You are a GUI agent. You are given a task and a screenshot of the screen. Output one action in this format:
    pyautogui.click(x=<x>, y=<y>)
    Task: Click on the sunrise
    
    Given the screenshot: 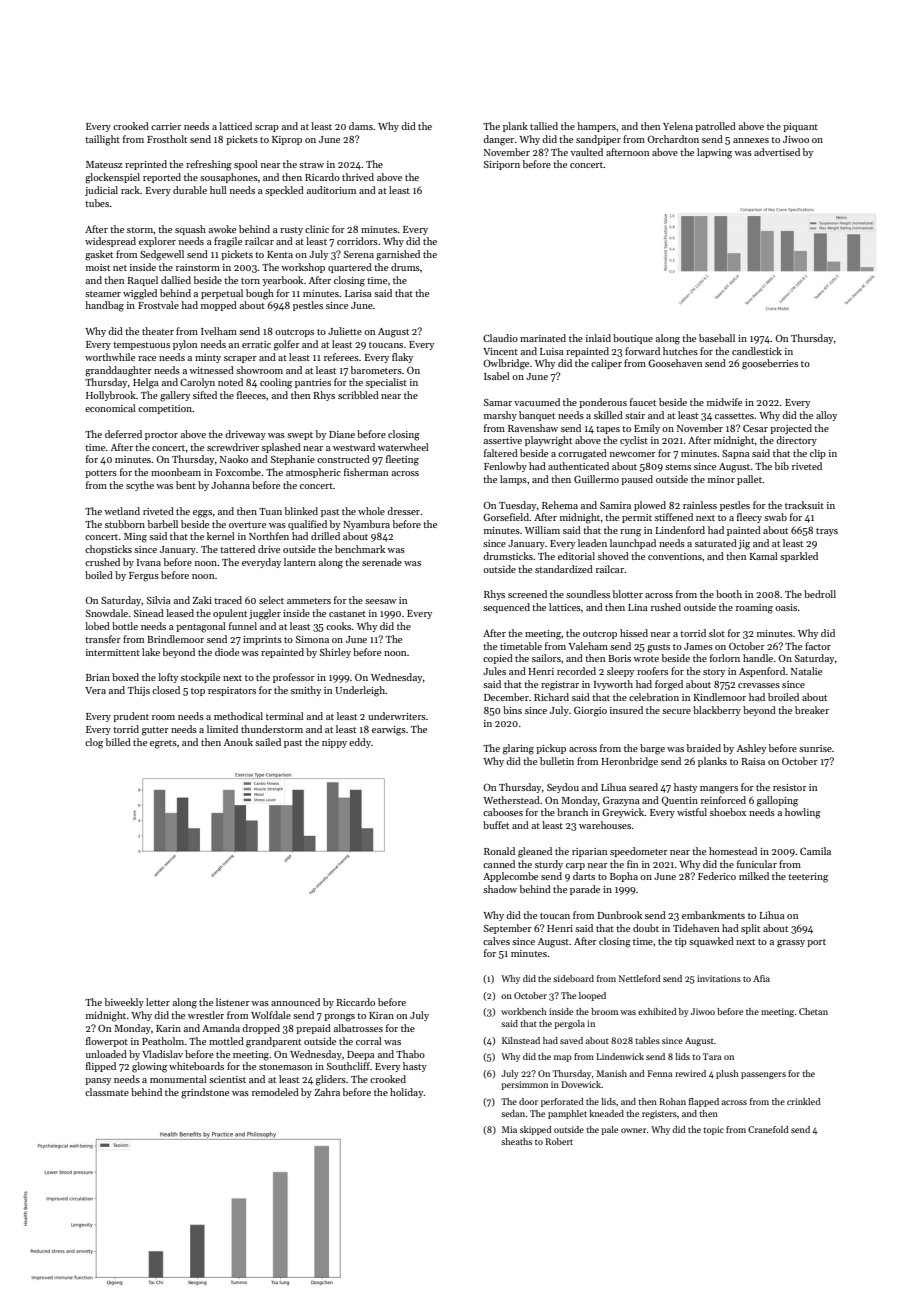 What is the action you would take?
    pyautogui.click(x=815, y=748)
